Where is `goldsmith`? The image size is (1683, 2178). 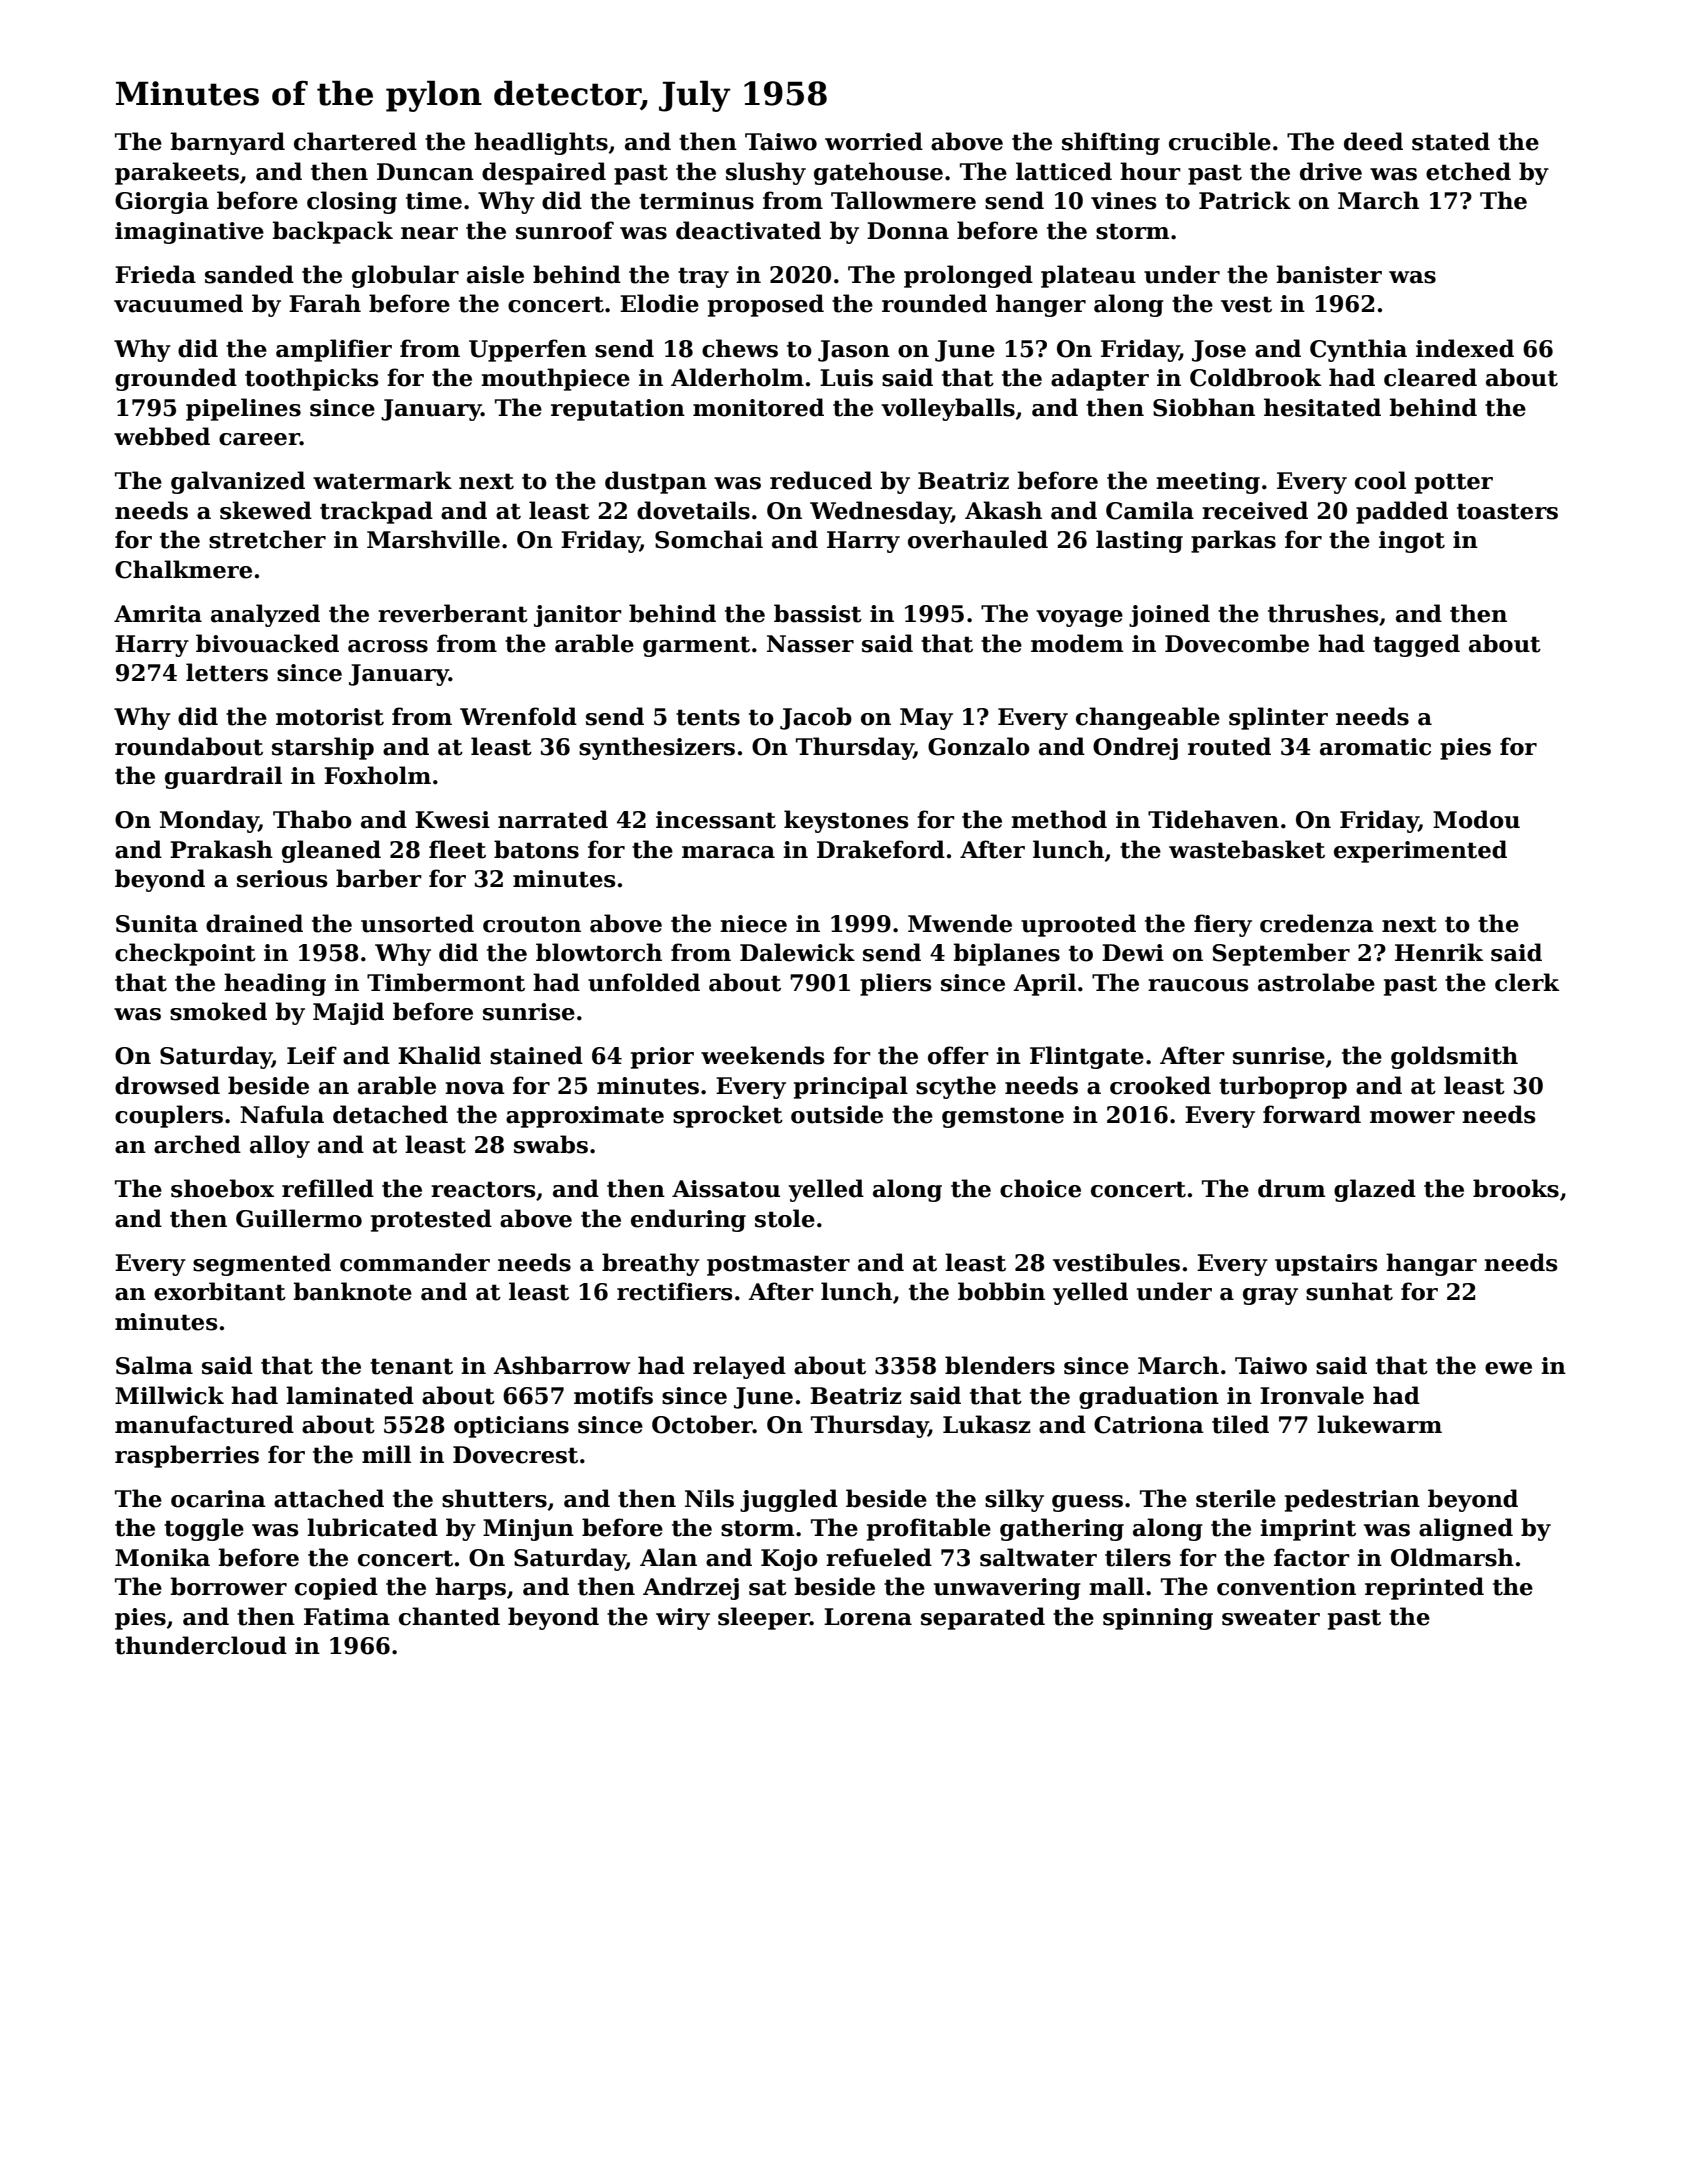 goldsmith is located at coordinates (1454, 1057).
